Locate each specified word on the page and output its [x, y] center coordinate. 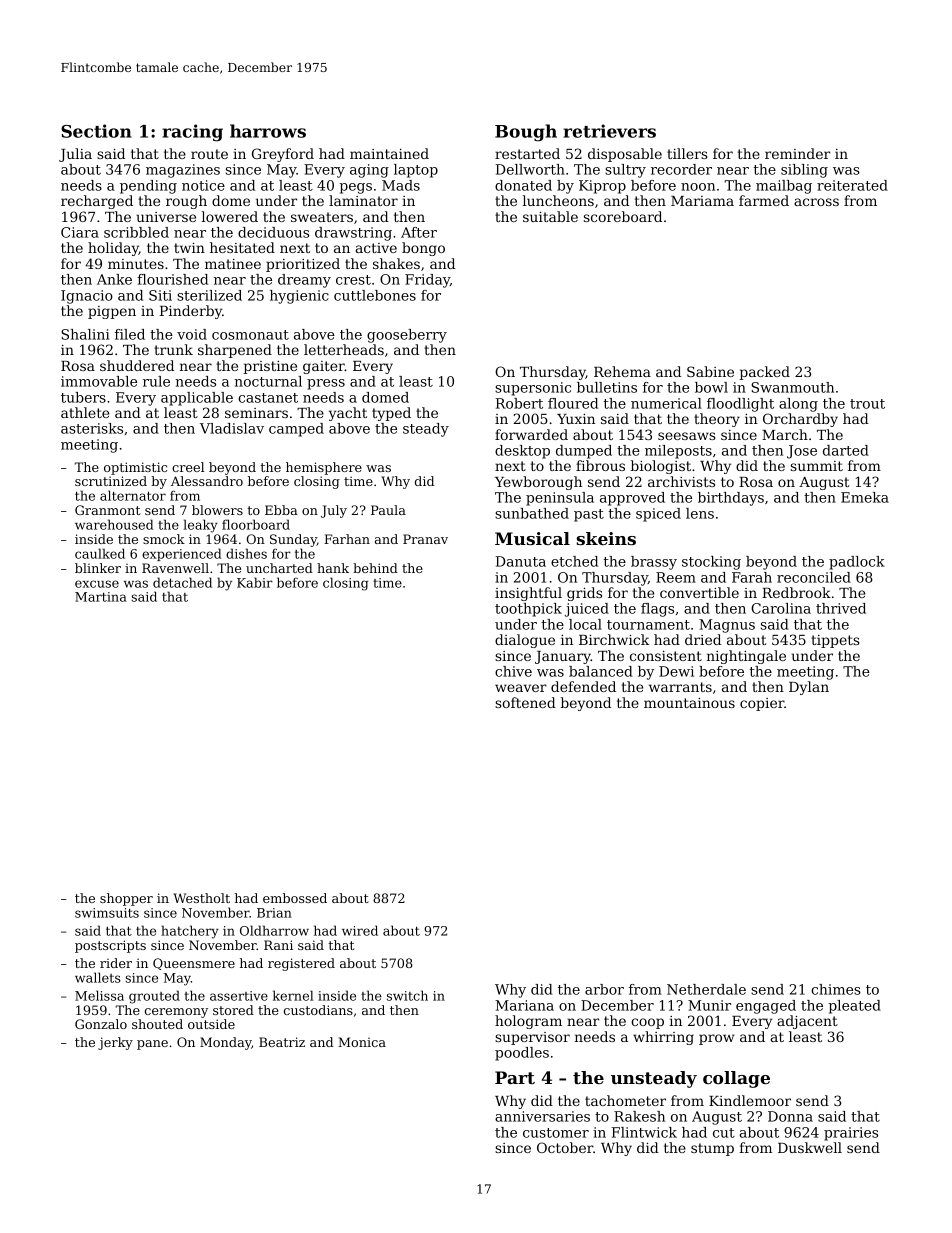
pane [152, 1045]
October [565, 1147]
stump [712, 1149]
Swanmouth [792, 387]
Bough [526, 133]
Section [96, 131]
